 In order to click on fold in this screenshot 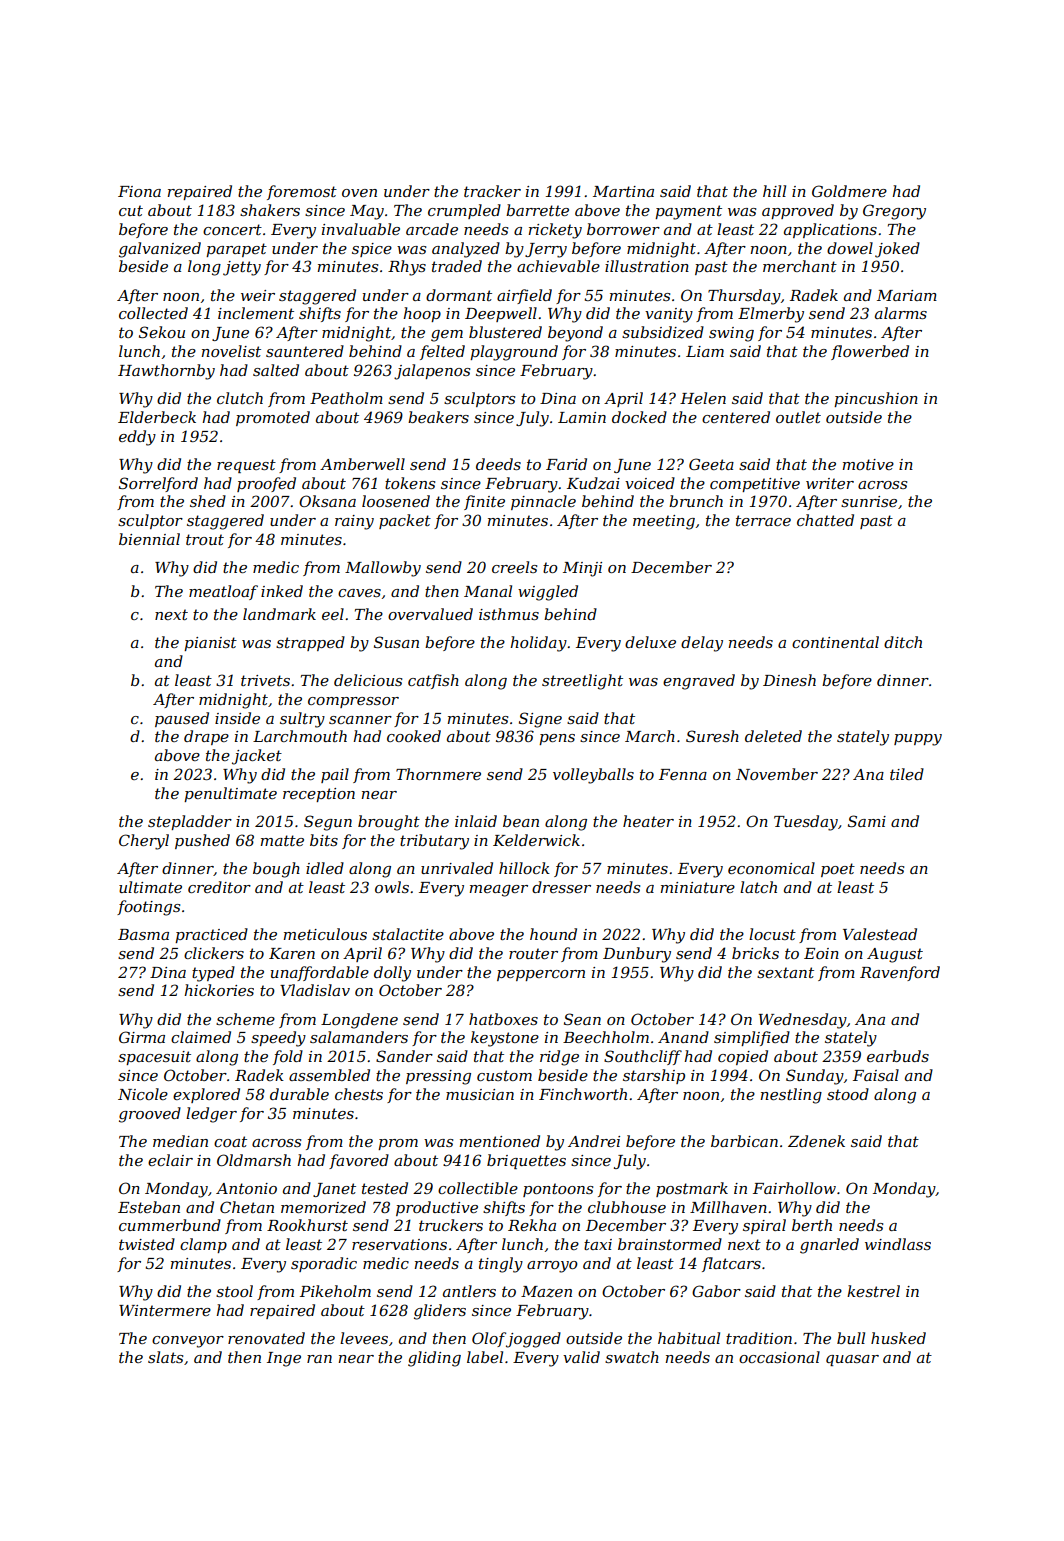, I will do `click(288, 1057)`.
